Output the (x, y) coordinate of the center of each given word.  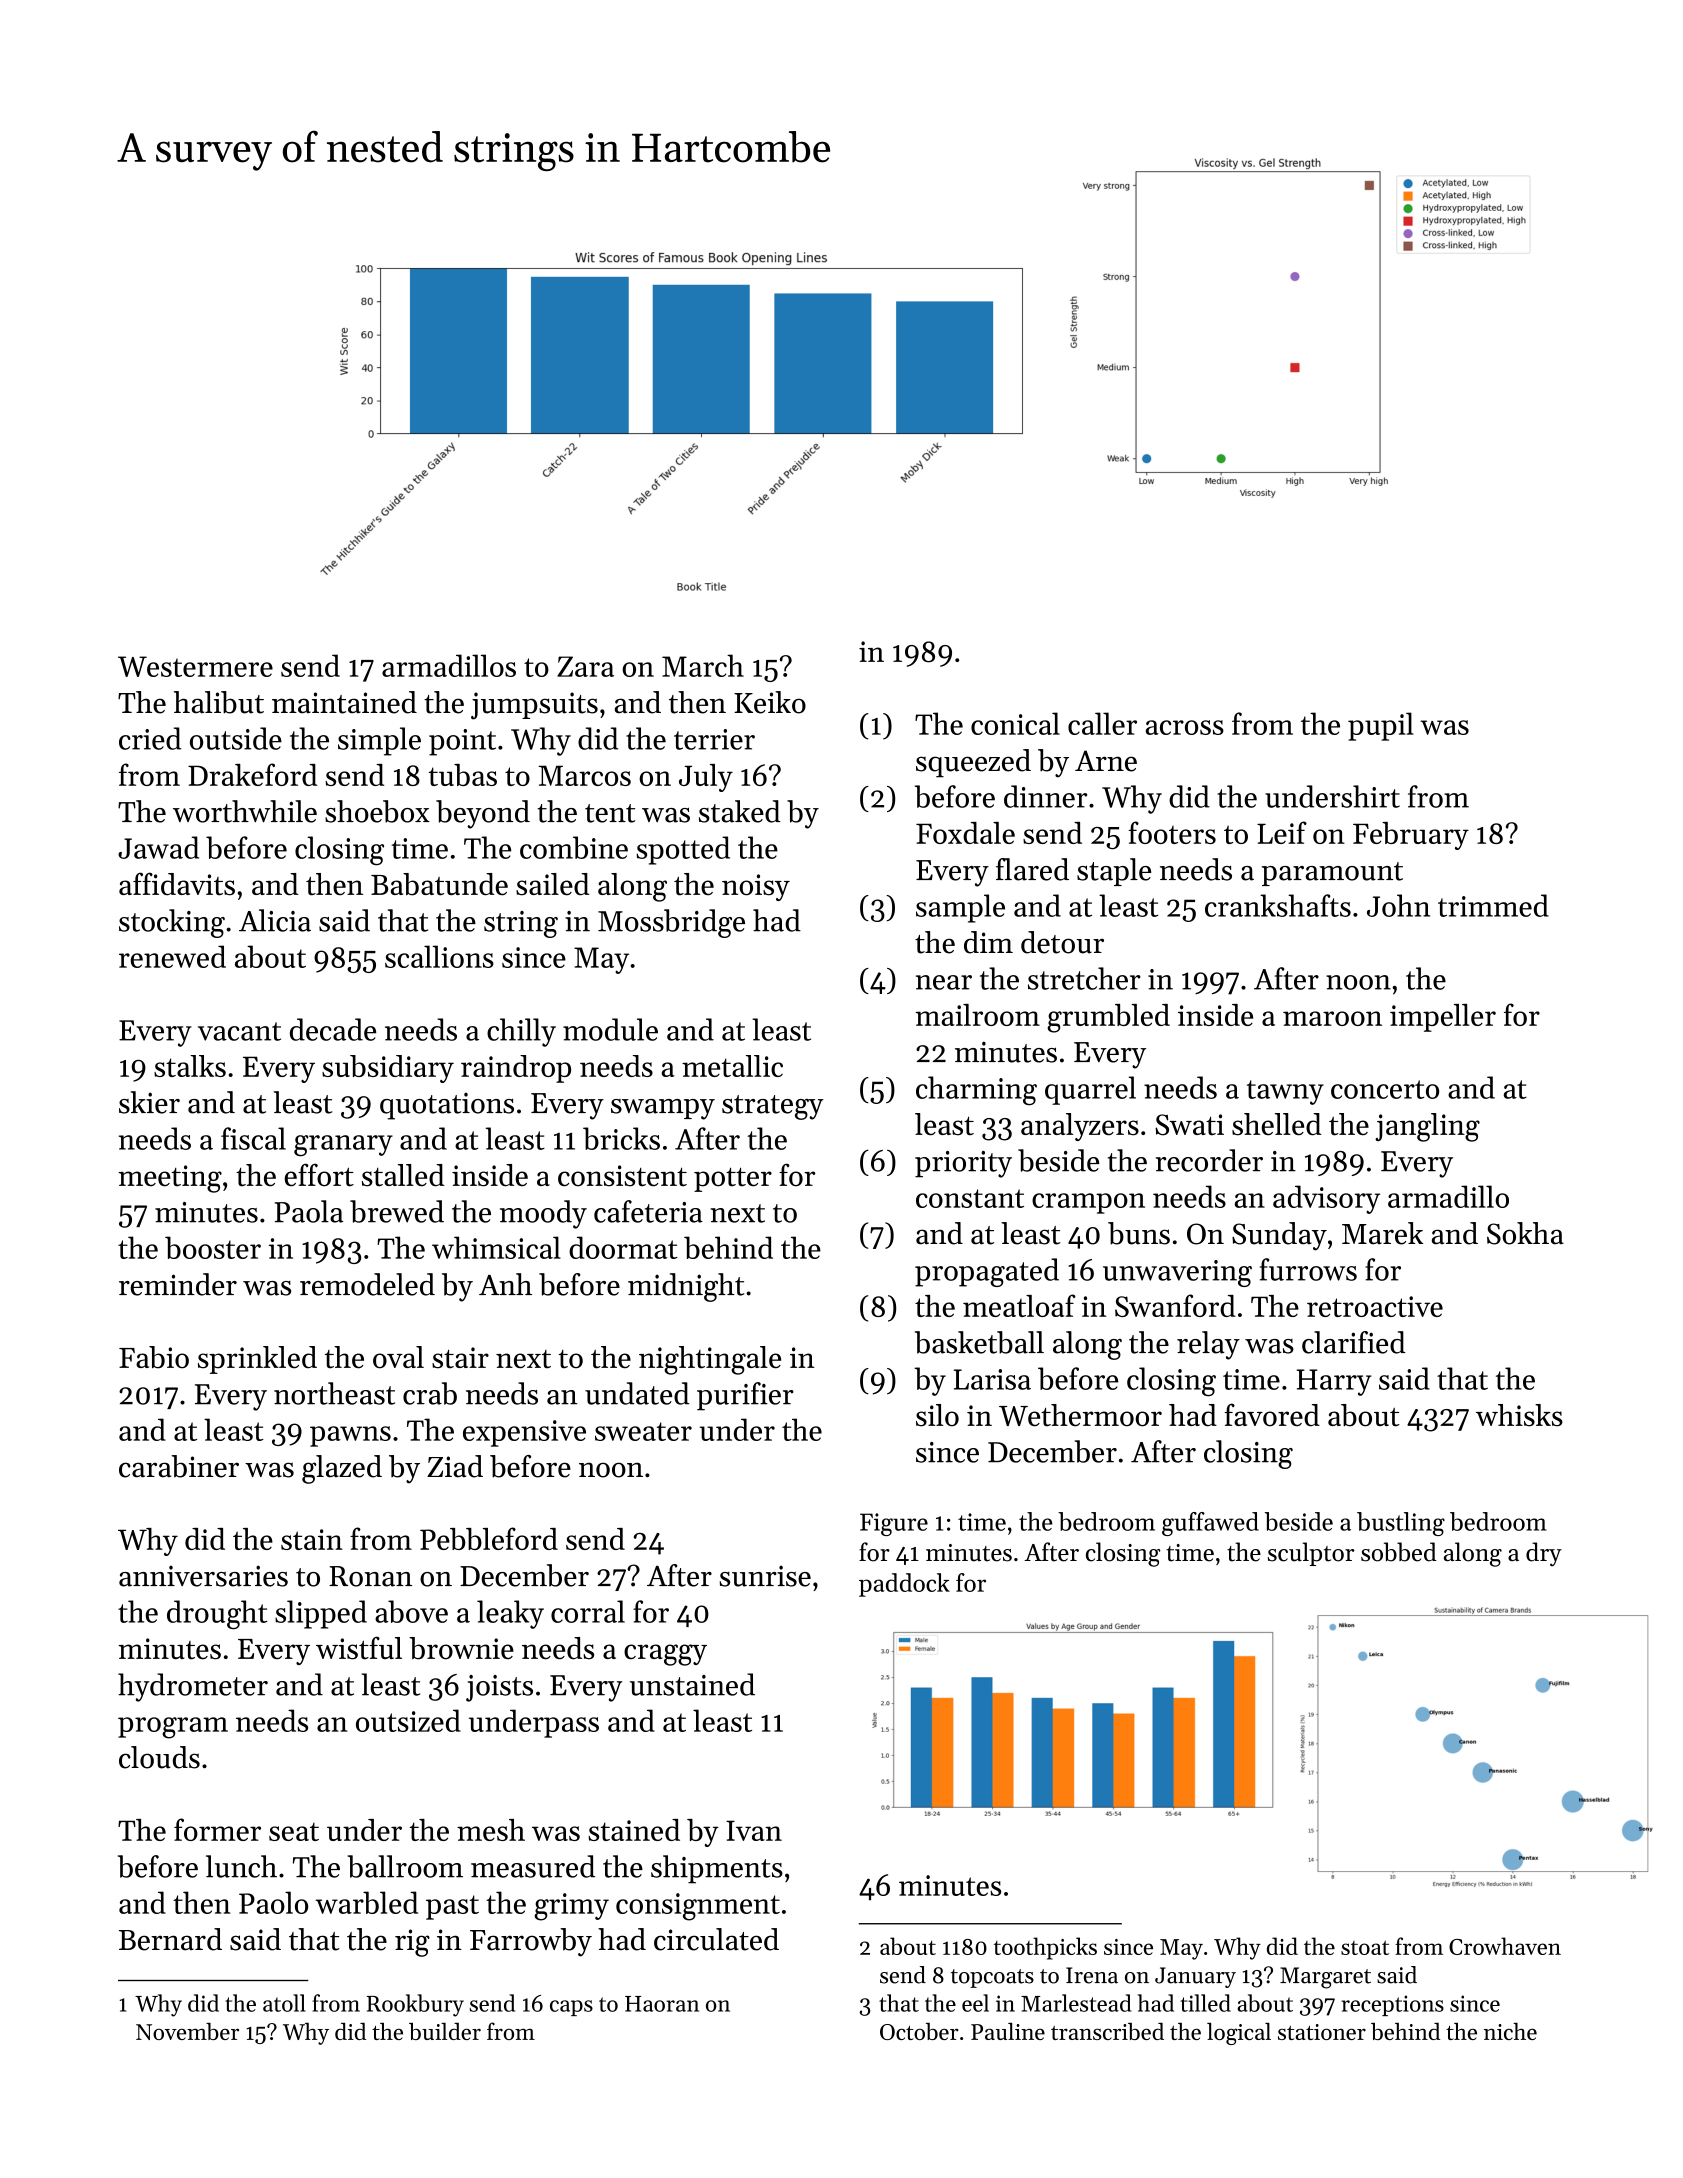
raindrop (516, 1069)
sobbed (1399, 1552)
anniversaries (203, 1576)
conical (1015, 723)
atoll (284, 2003)
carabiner (179, 1466)
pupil (1381, 726)
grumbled (1108, 1018)
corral (588, 1611)
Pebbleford (489, 1538)
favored (1272, 1415)
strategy (773, 1107)
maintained (344, 702)
